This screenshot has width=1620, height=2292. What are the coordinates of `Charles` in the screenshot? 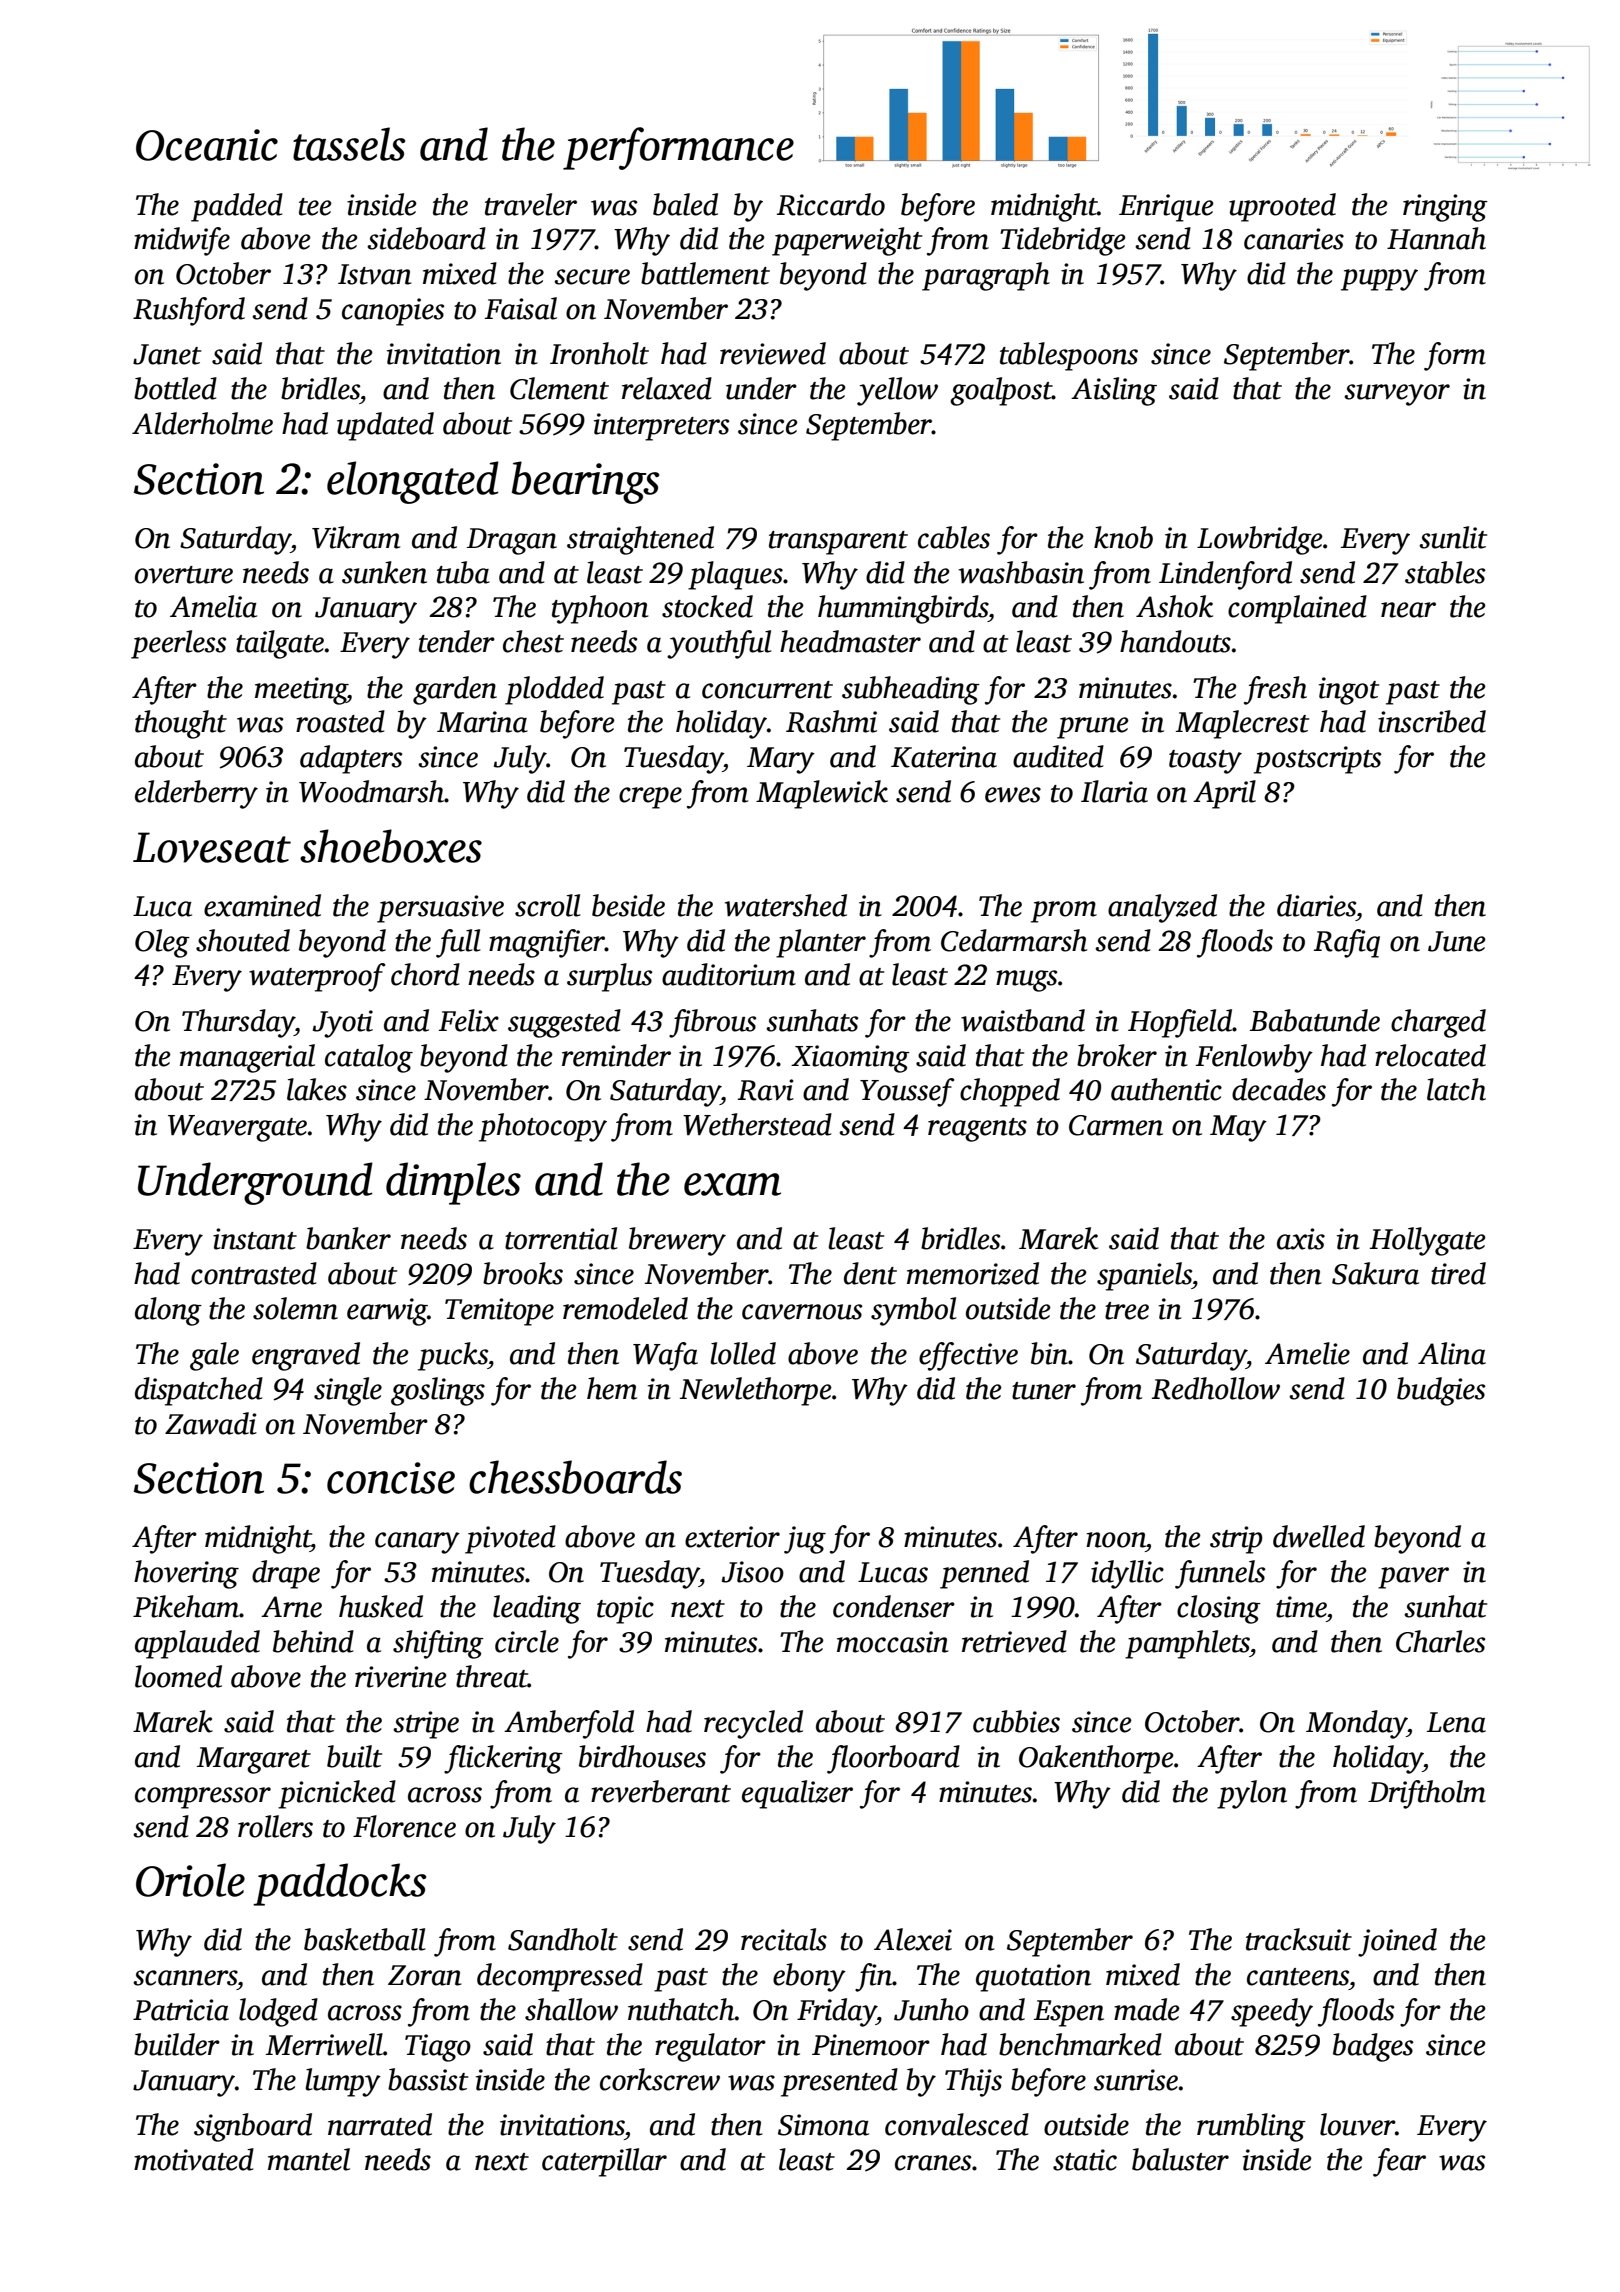 It's located at (1441, 1641).
